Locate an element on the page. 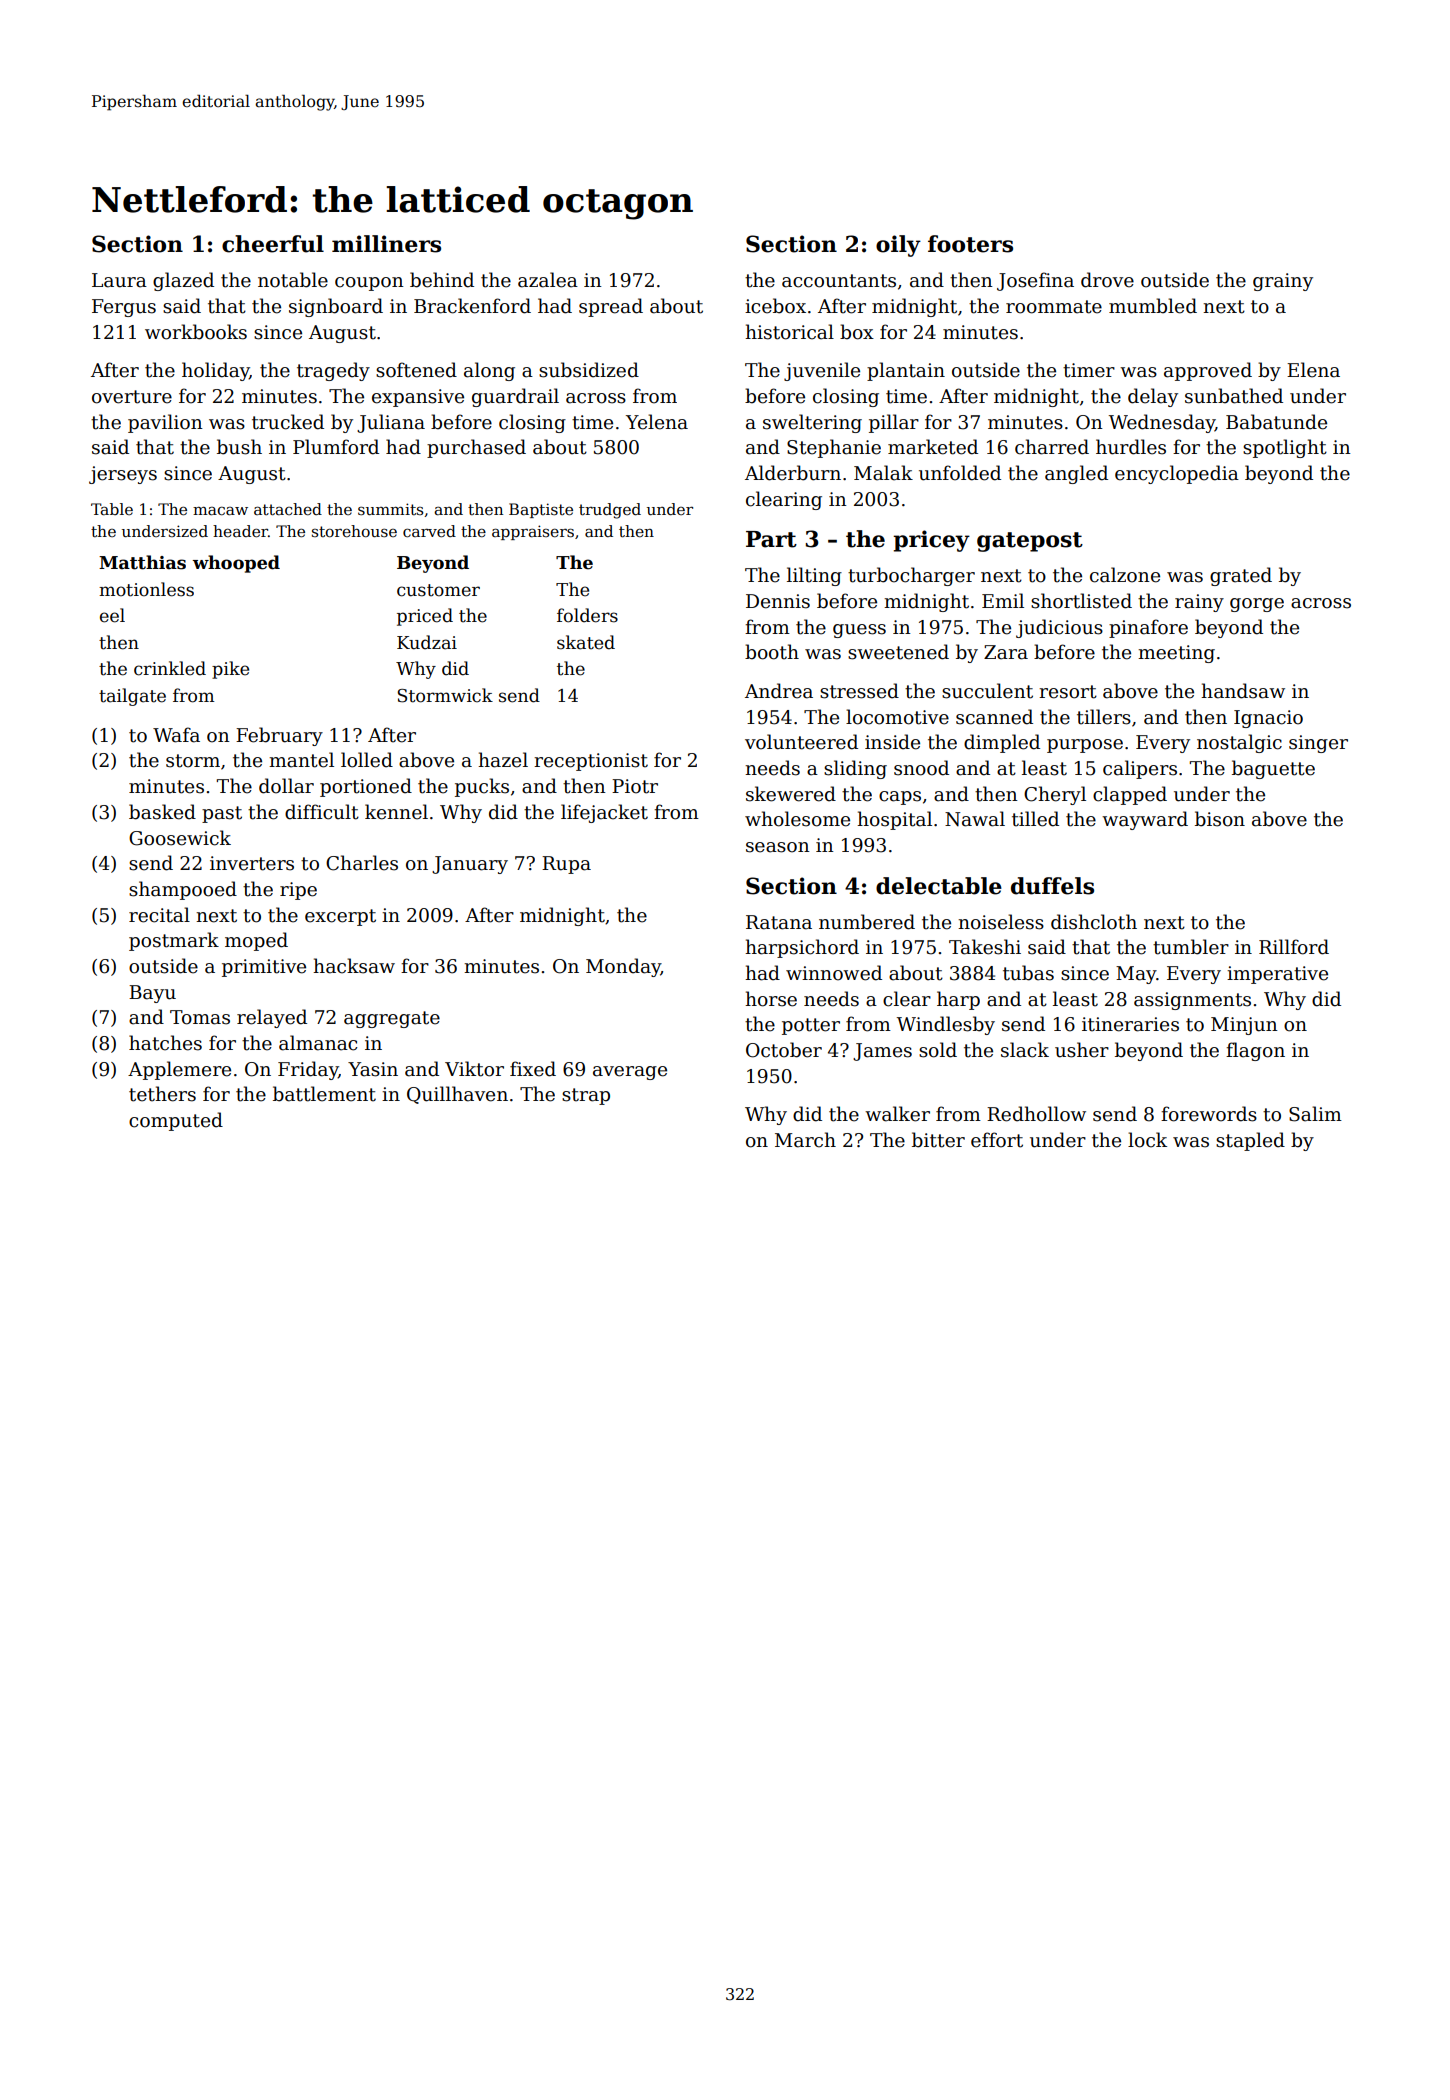 This image has height=2100, width=1450. whooped is located at coordinates (236, 564).
